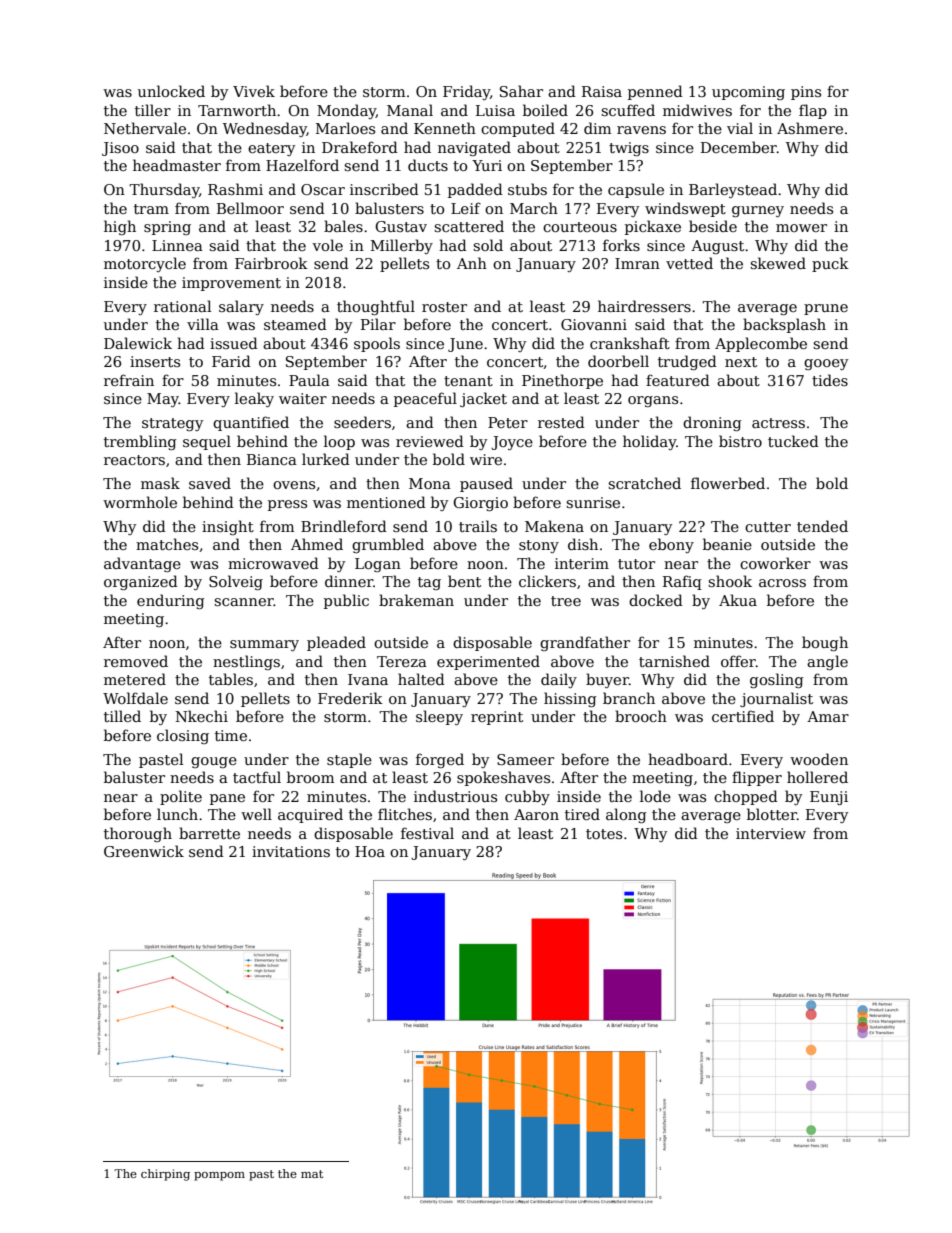  Describe the element at coordinates (171, 91) in the document. I see `unlocked` at that location.
